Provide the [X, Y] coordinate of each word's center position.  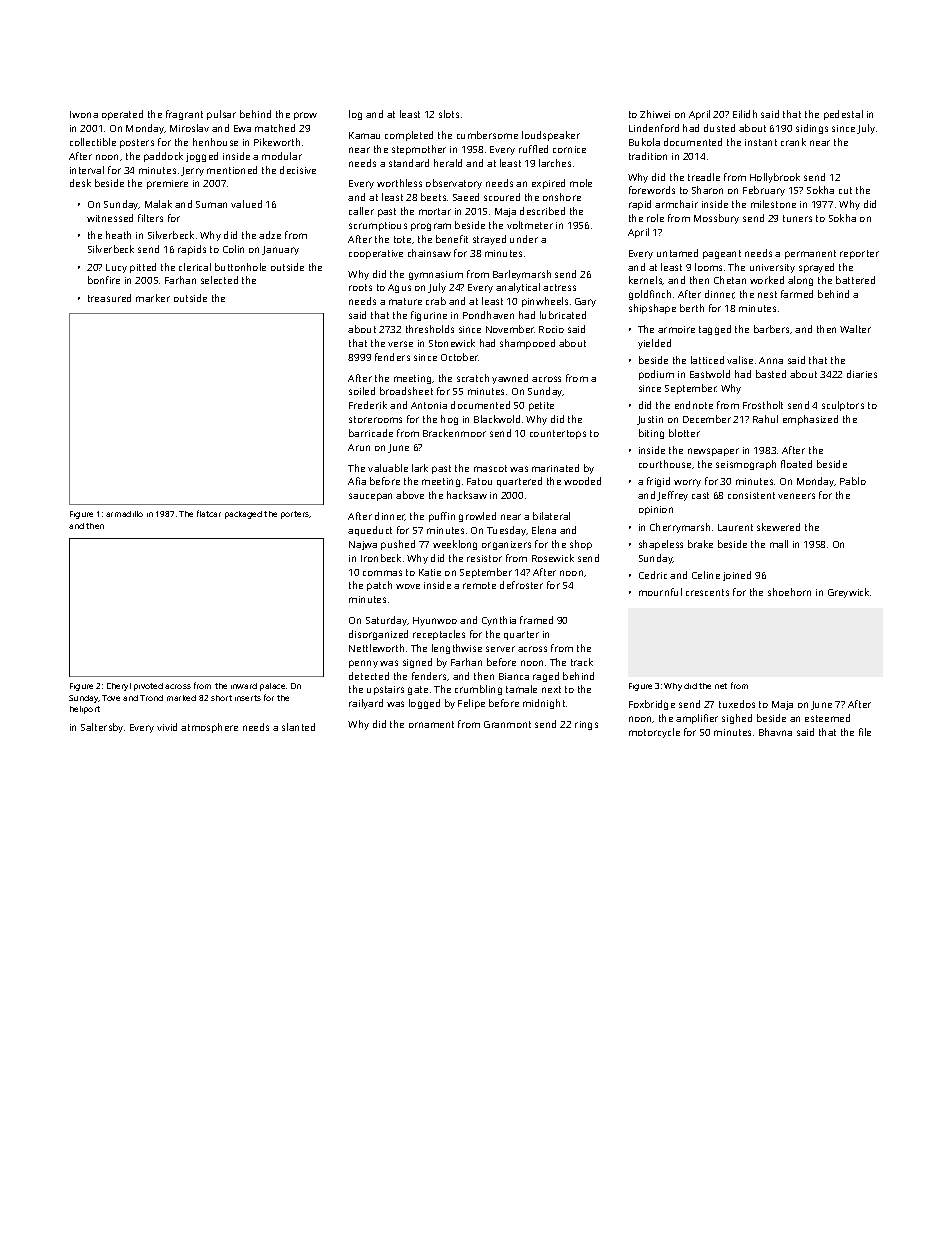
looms [708, 267]
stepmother [419, 150]
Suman [211, 204]
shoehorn [789, 592]
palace [272, 687]
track [582, 662]
